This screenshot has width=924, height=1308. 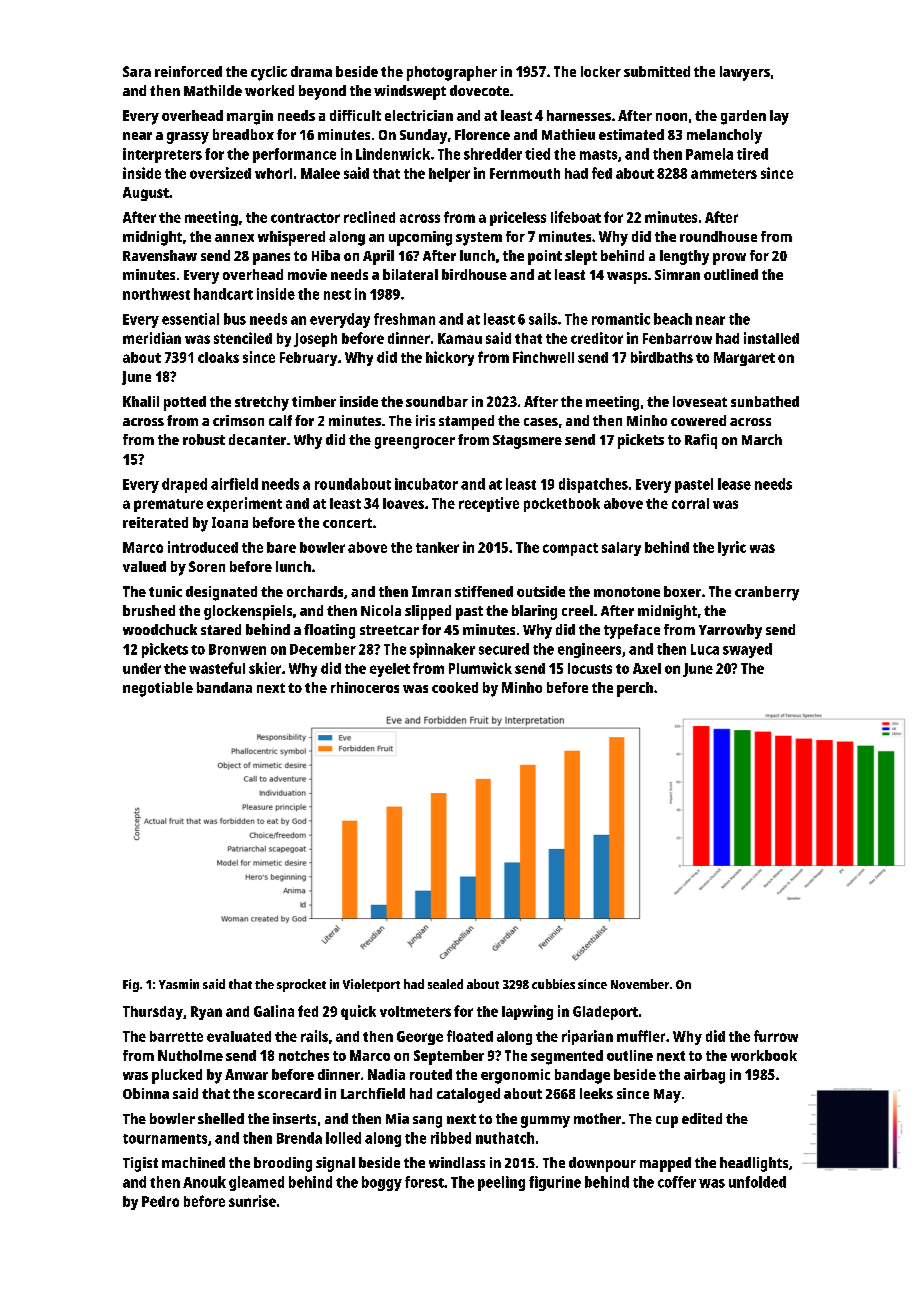 I want to click on Obinna, so click(x=146, y=1093).
